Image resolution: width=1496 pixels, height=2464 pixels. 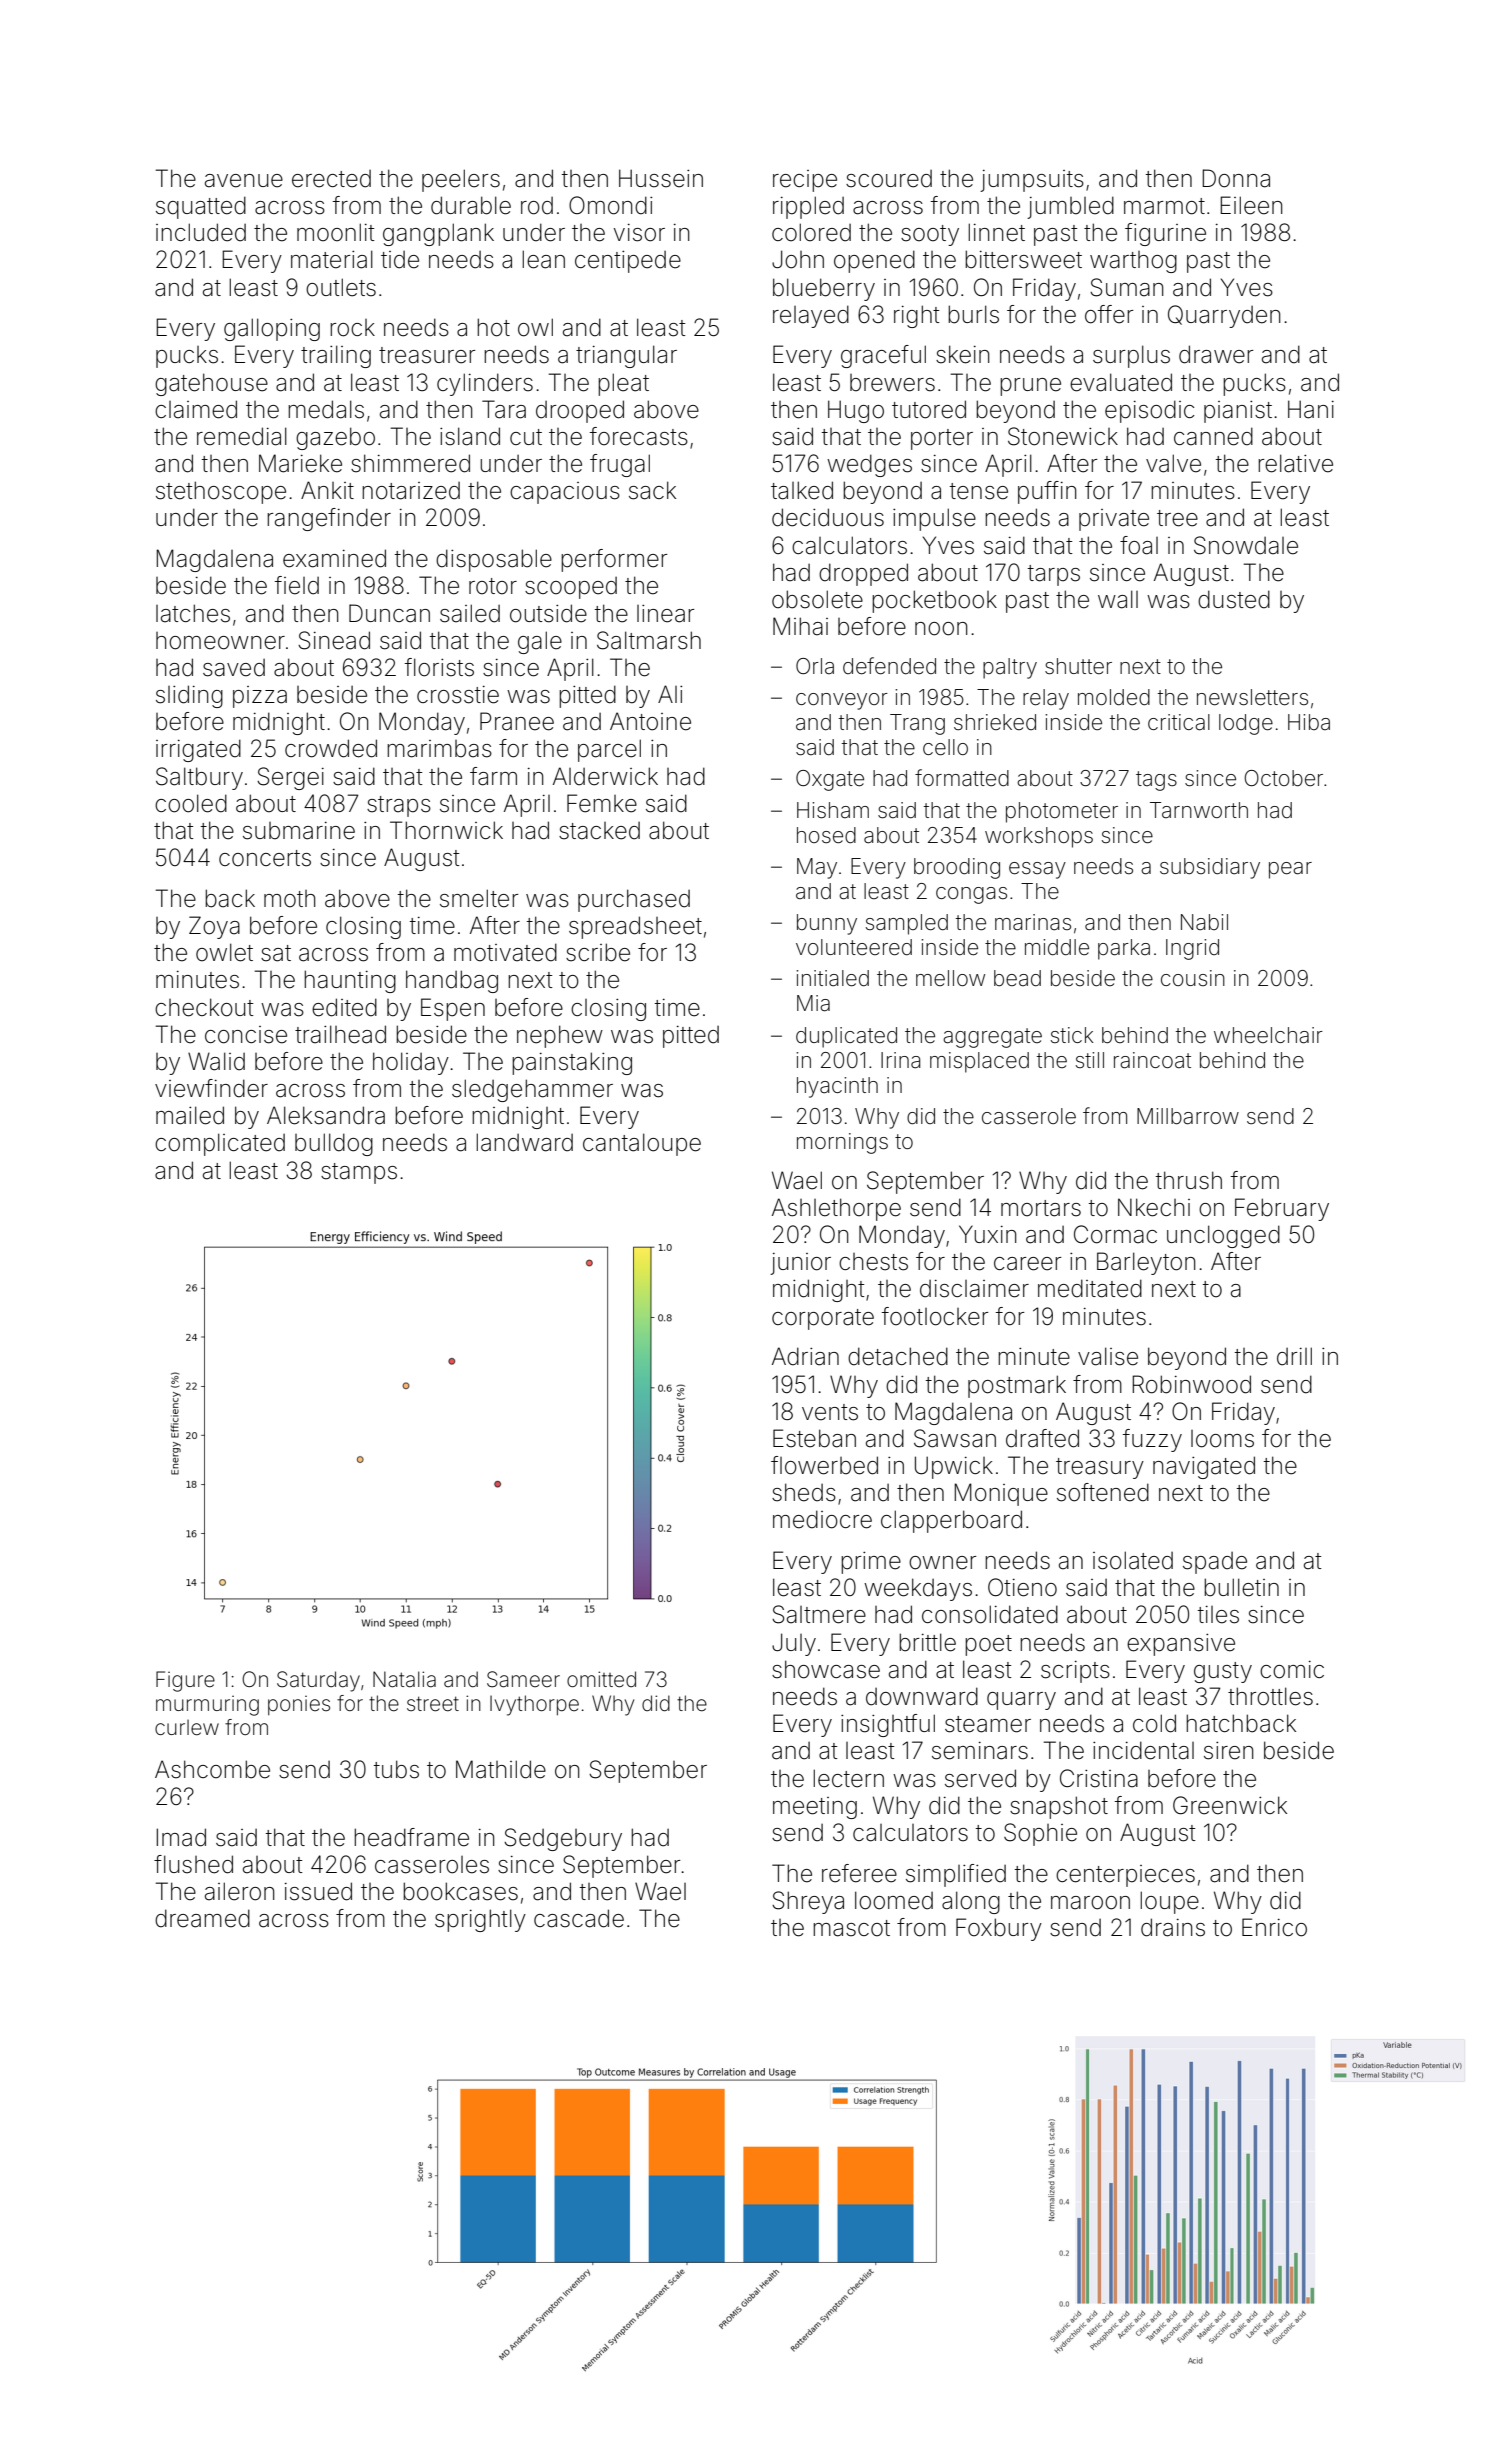 What do you see at coordinates (1311, 409) in the image?
I see `Hani` at bounding box center [1311, 409].
